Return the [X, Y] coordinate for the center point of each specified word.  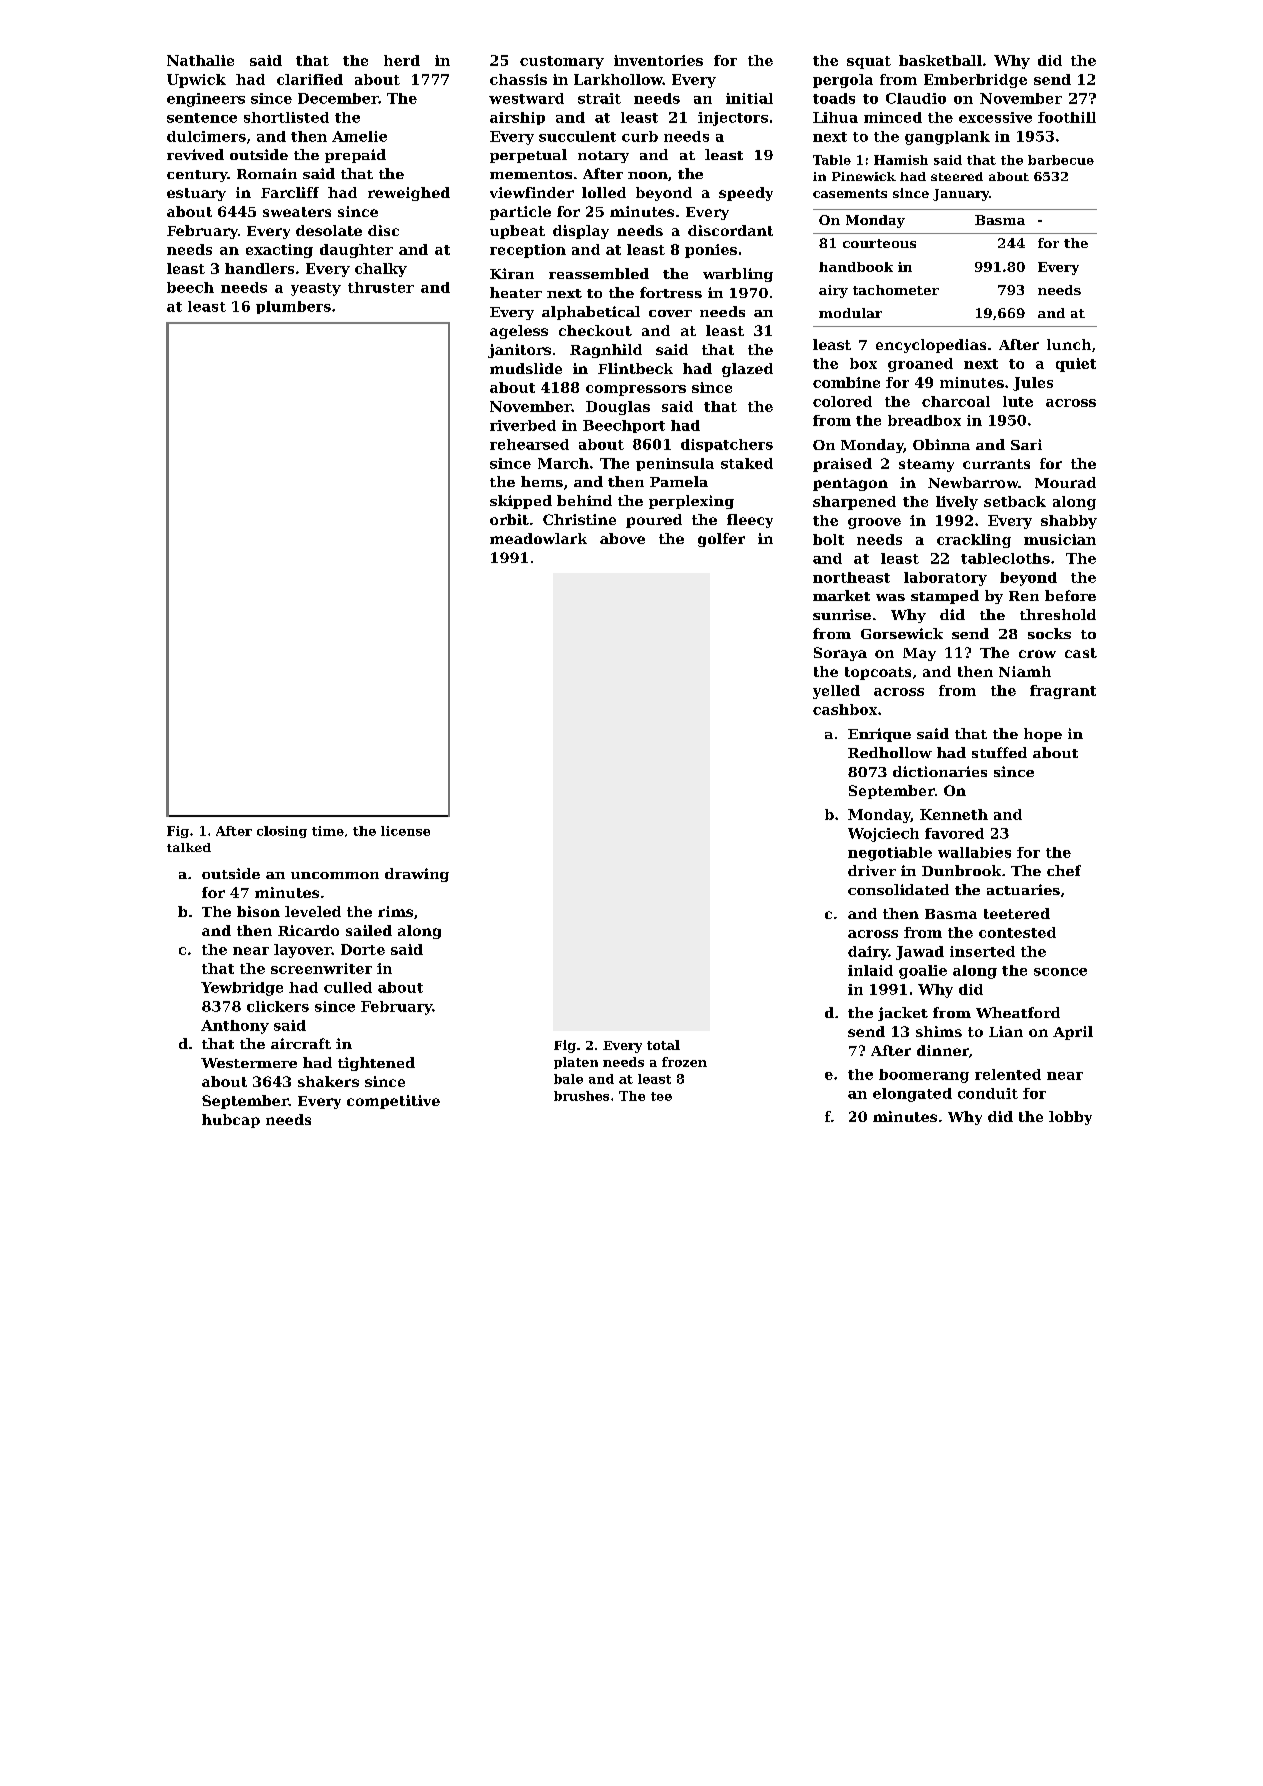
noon [648, 175]
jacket [903, 1014]
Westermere [249, 1063]
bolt [828, 539]
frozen [684, 1062]
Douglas [618, 408]
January [961, 195]
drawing [417, 875]
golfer [721, 540]
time [328, 831]
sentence [202, 118]
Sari [1026, 444]
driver [872, 870]
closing [282, 832]
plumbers [293, 307]
